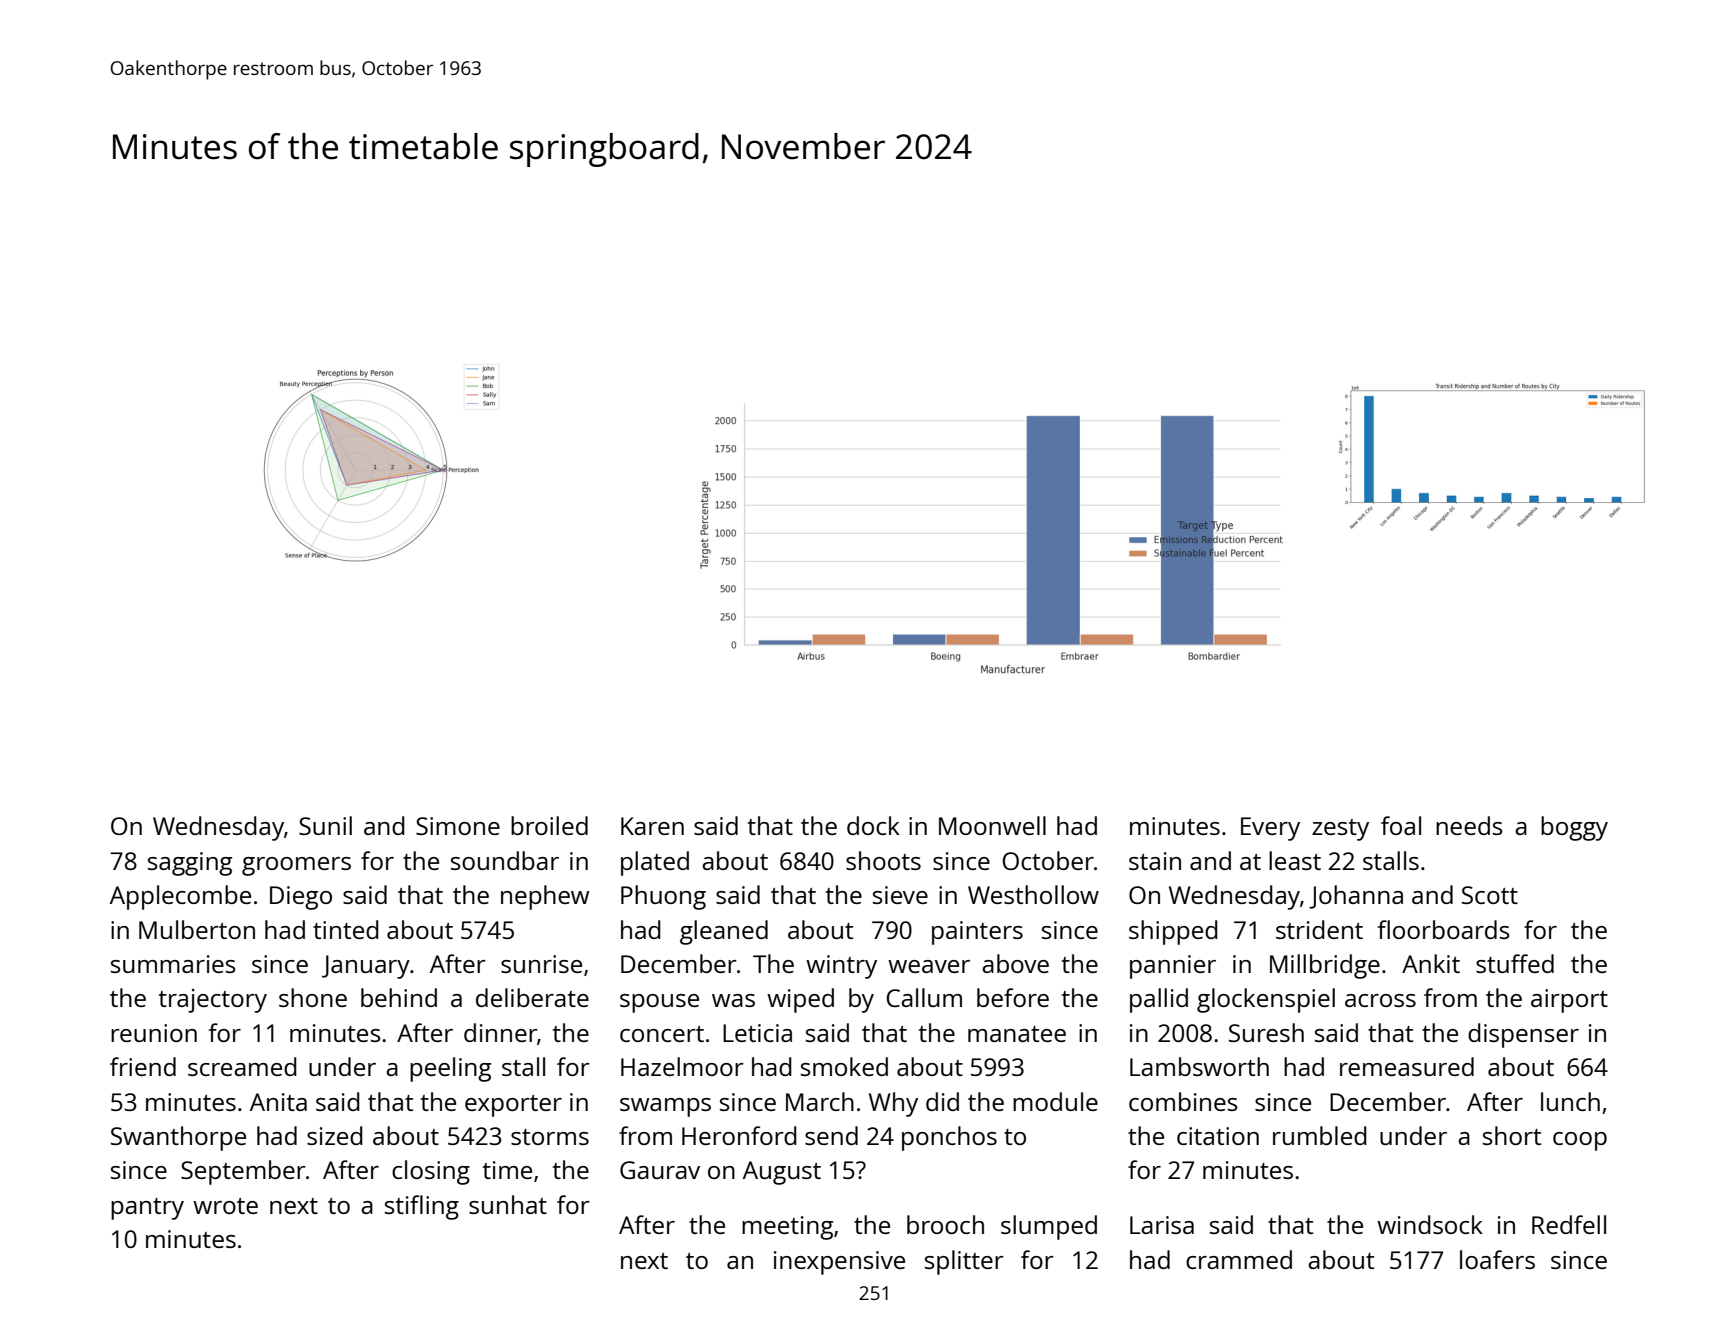 This document has height=1327, width=1718. Describe the element at coordinates (346, 929) in the document. I see `tinted` at that location.
